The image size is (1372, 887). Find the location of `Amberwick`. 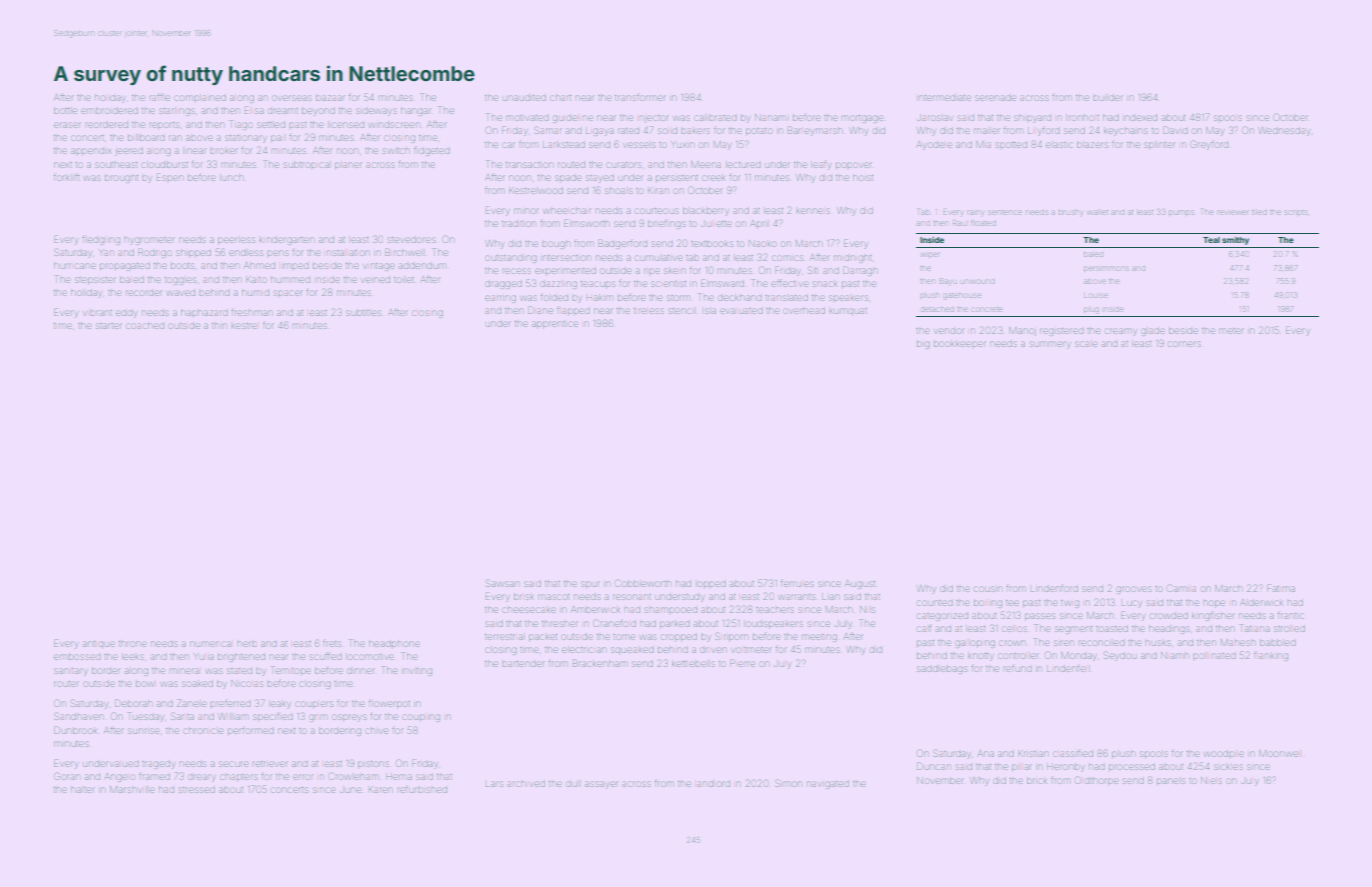

Amberwick is located at coordinates (595, 609).
